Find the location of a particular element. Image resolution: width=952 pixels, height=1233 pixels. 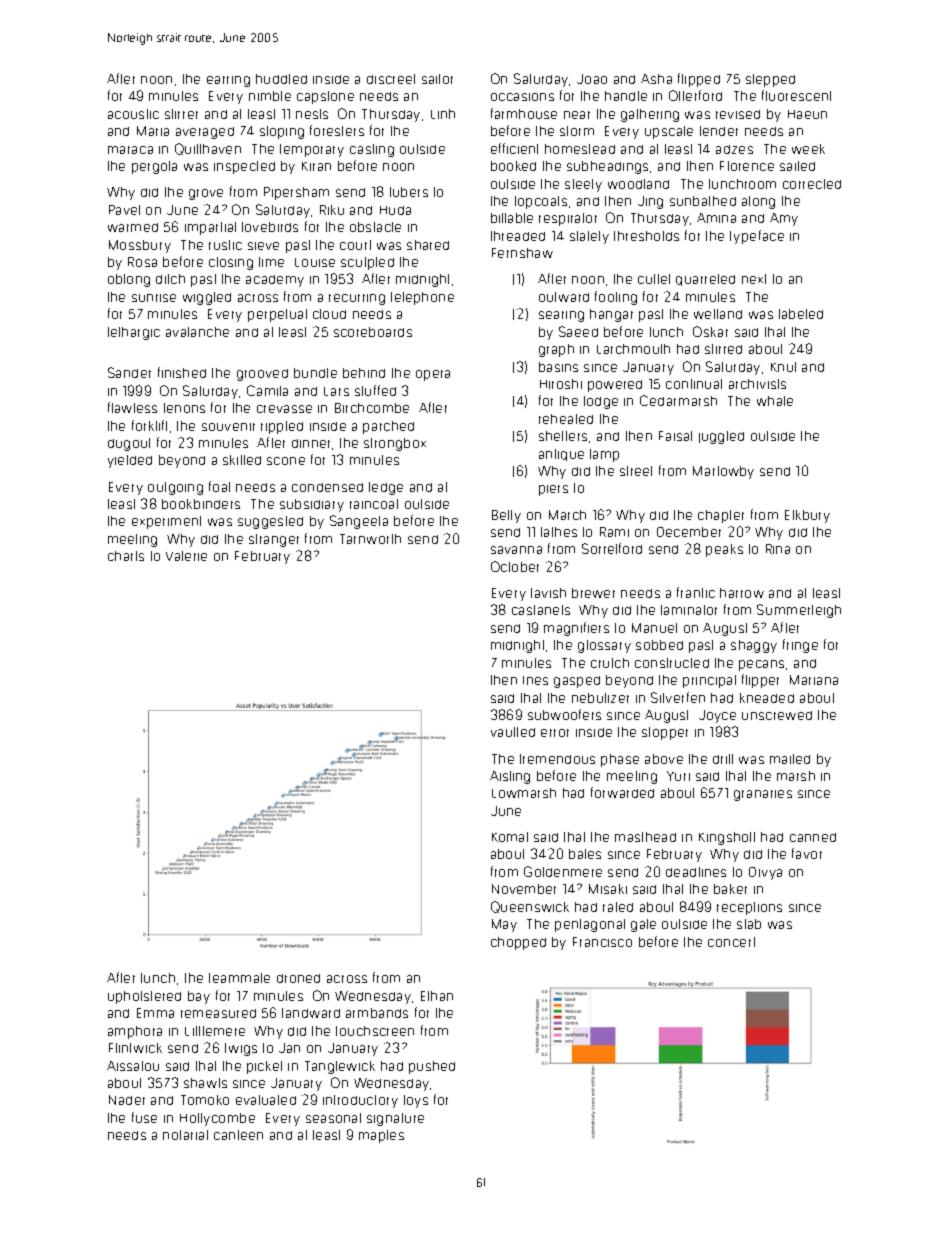

dugout is located at coordinates (129, 444).
